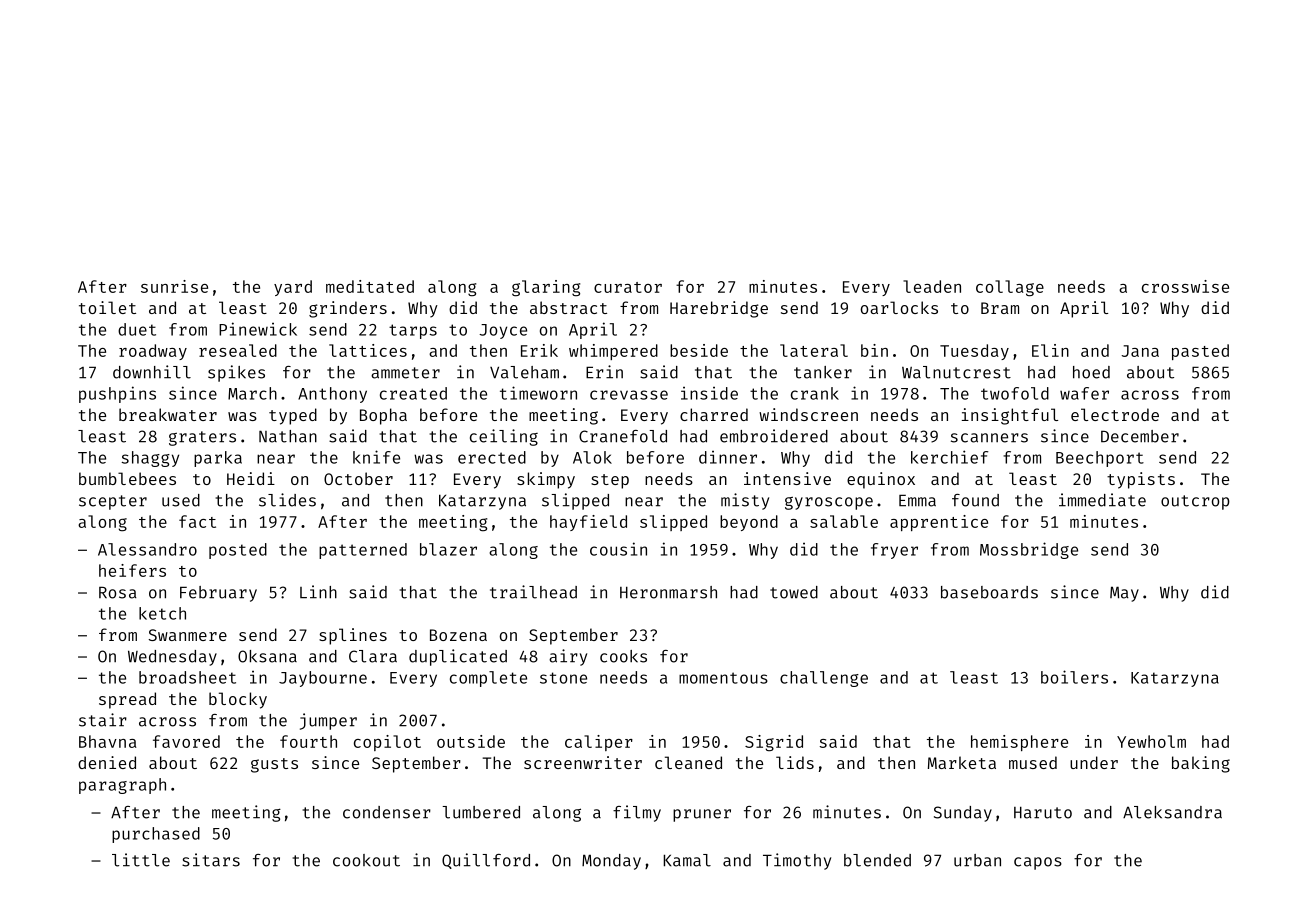 Image resolution: width=1308 pixels, height=924 pixels. Describe the element at coordinates (637, 813) in the screenshot. I see `filmy` at that location.
